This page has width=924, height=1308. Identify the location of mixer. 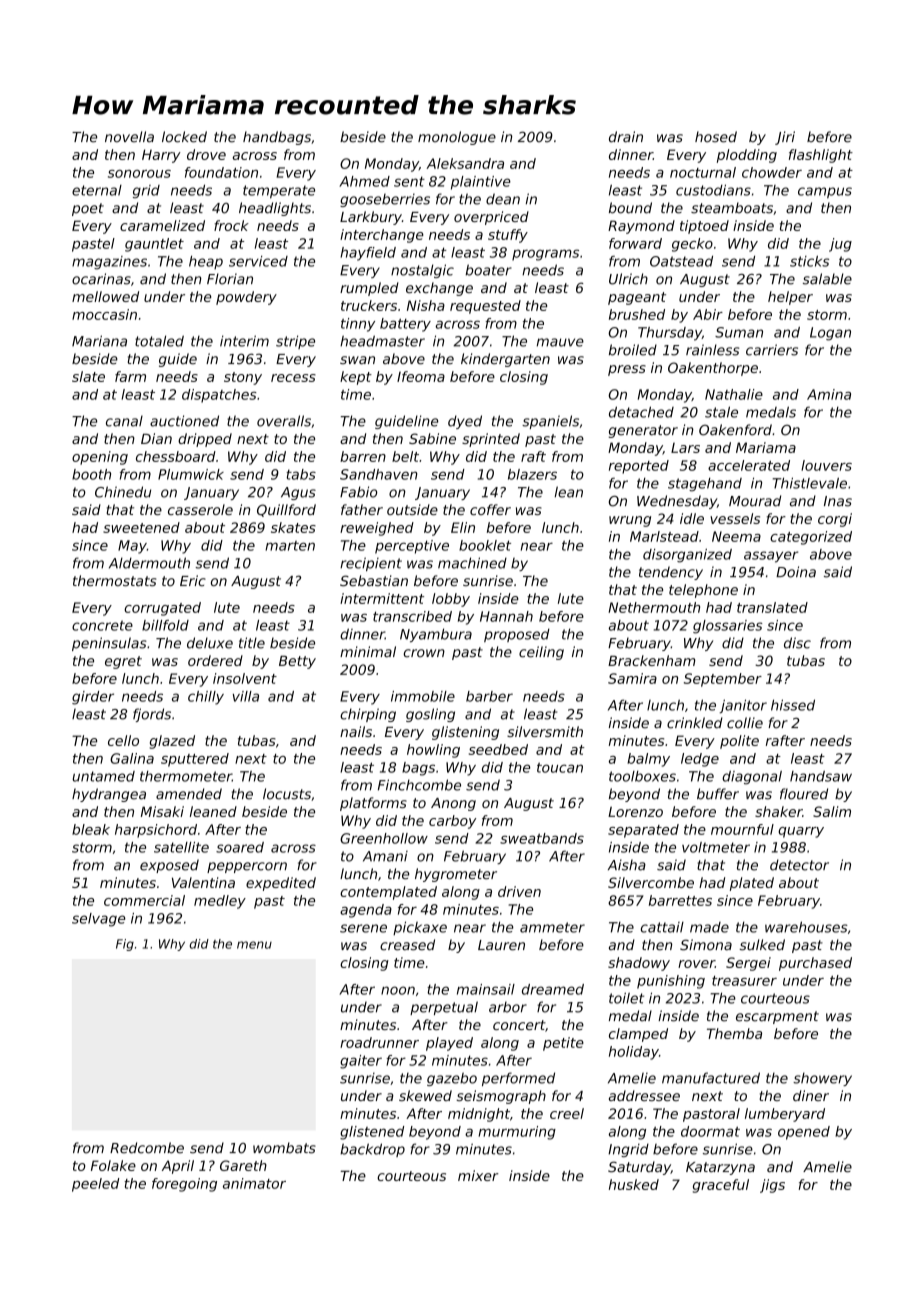
(478, 1175).
